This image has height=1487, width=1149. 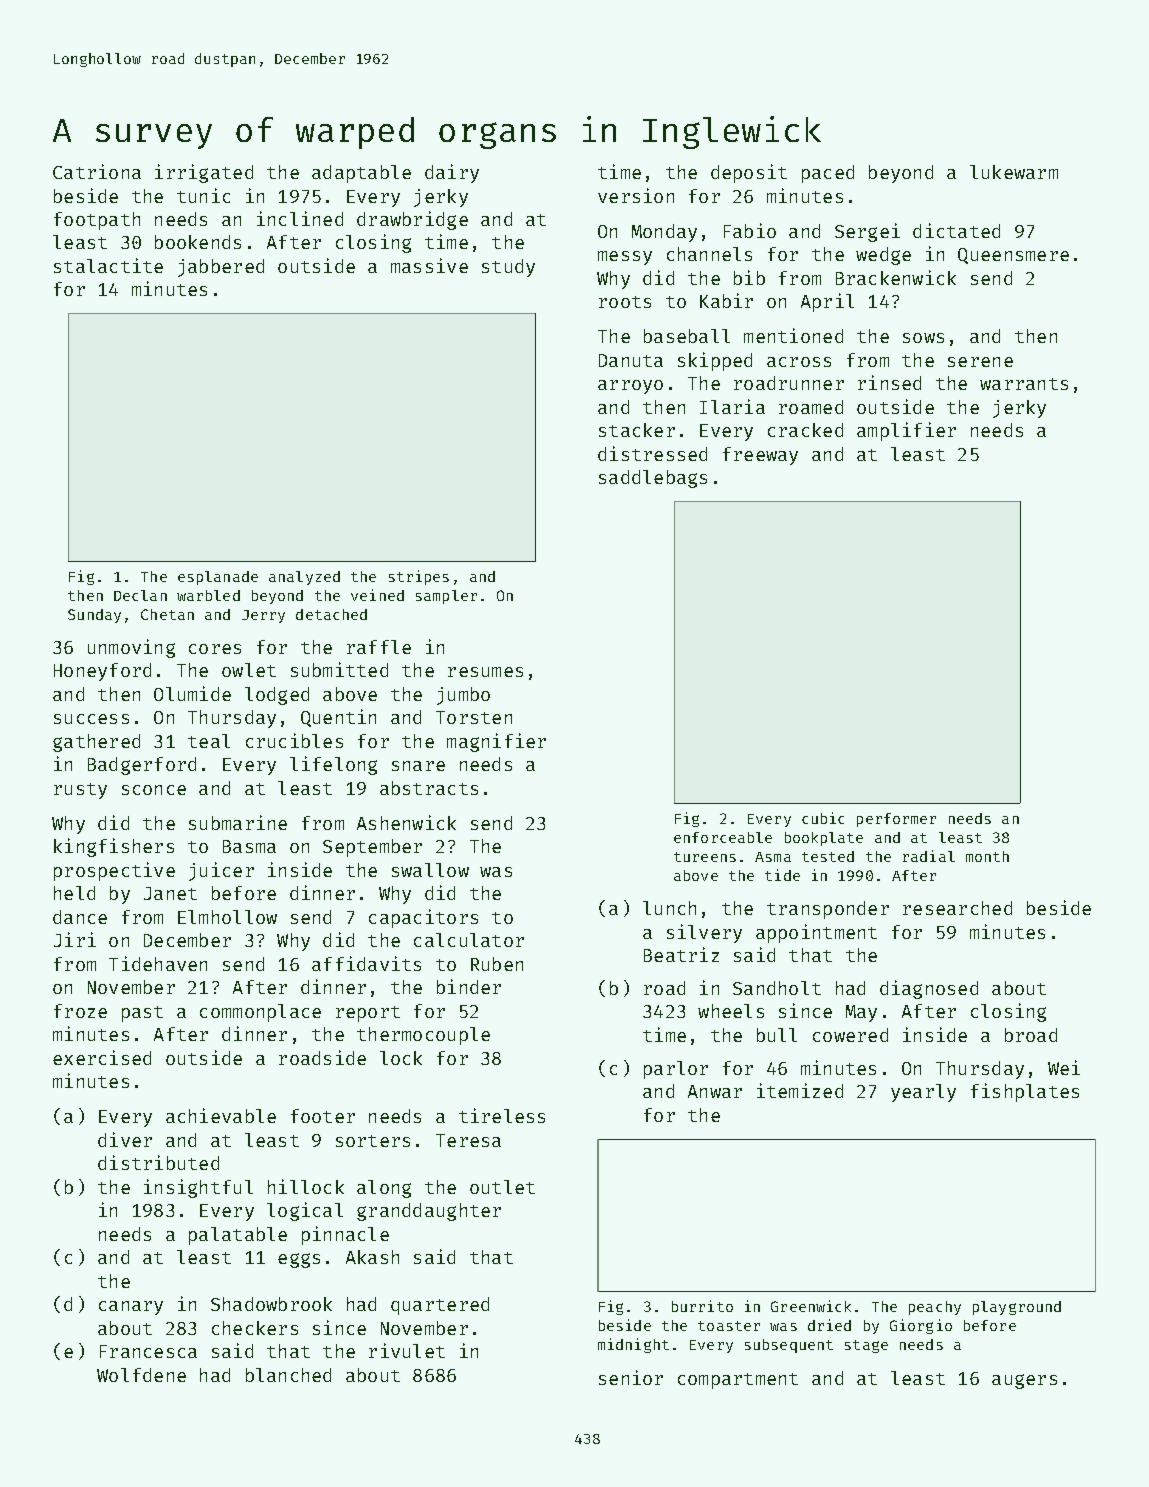 I want to click on fishplates, so click(x=1025, y=1092).
